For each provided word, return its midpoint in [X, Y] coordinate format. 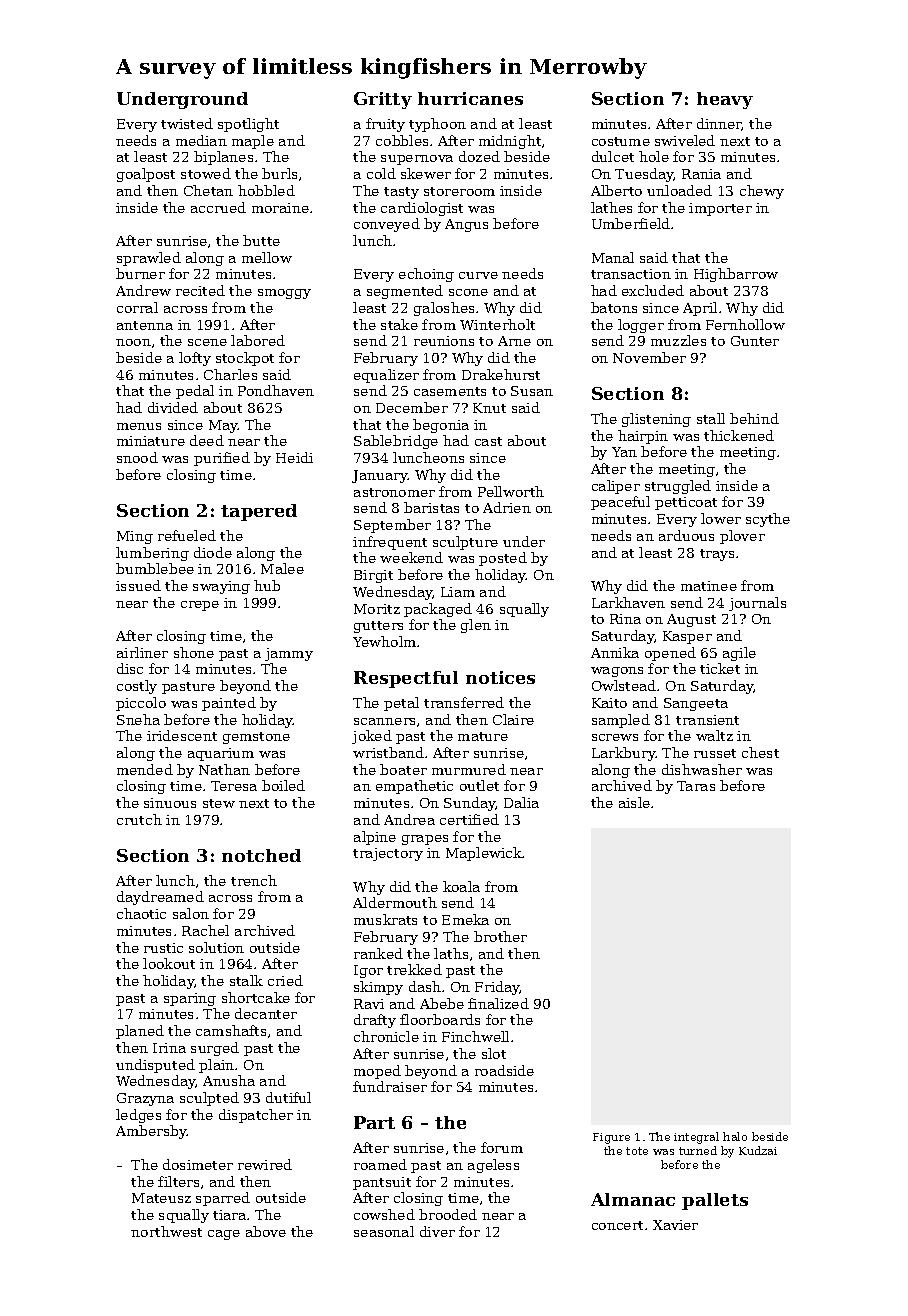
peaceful [620, 503]
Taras [696, 786]
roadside [504, 1070]
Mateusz [161, 1198]
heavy [725, 100]
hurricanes [470, 98]
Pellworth [511, 491]
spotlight [248, 125]
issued [138, 585]
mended [145, 769]
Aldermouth [395, 902]
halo [735, 1136]
